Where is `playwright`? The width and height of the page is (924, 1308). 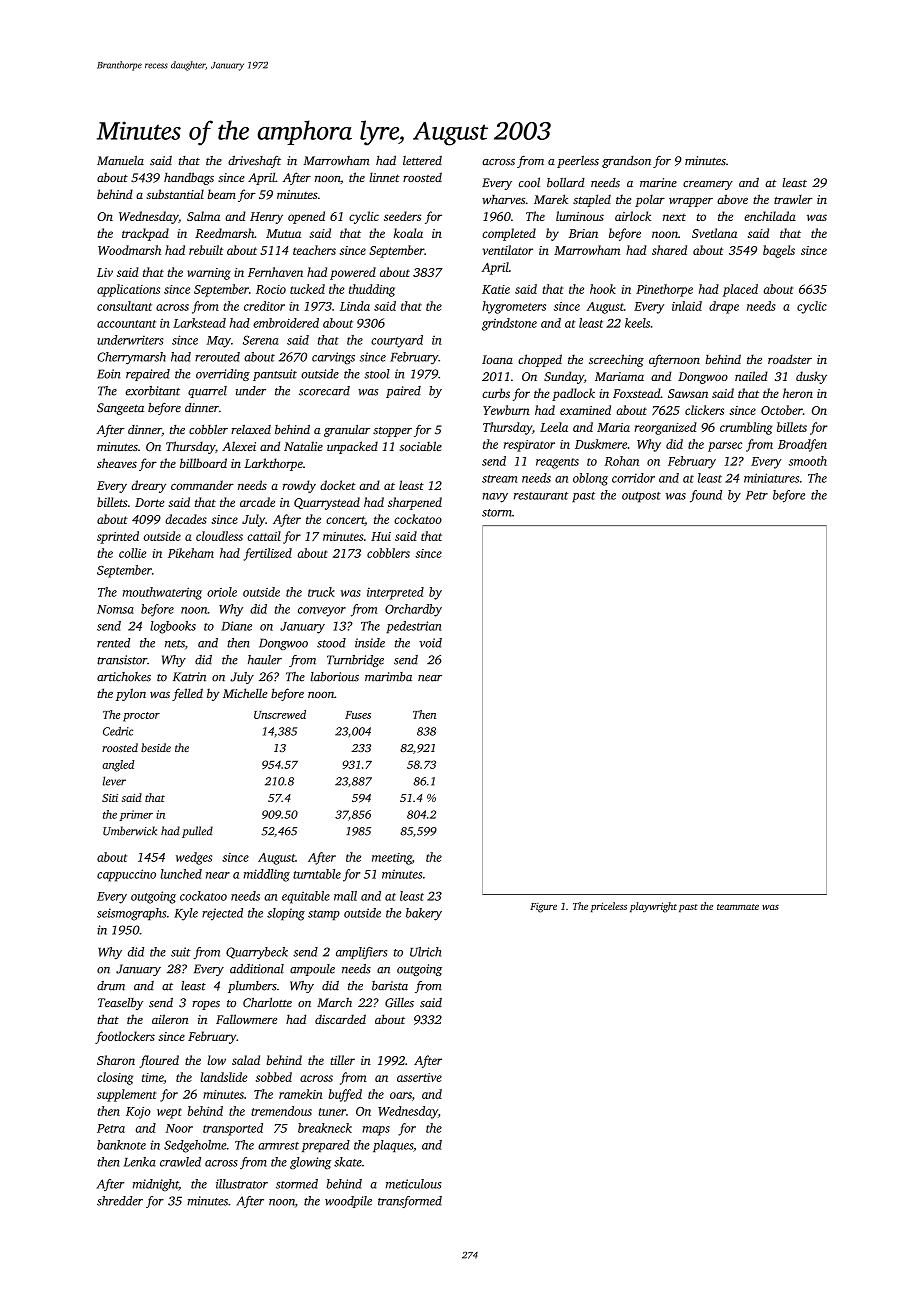
playwright is located at coordinates (653, 907).
